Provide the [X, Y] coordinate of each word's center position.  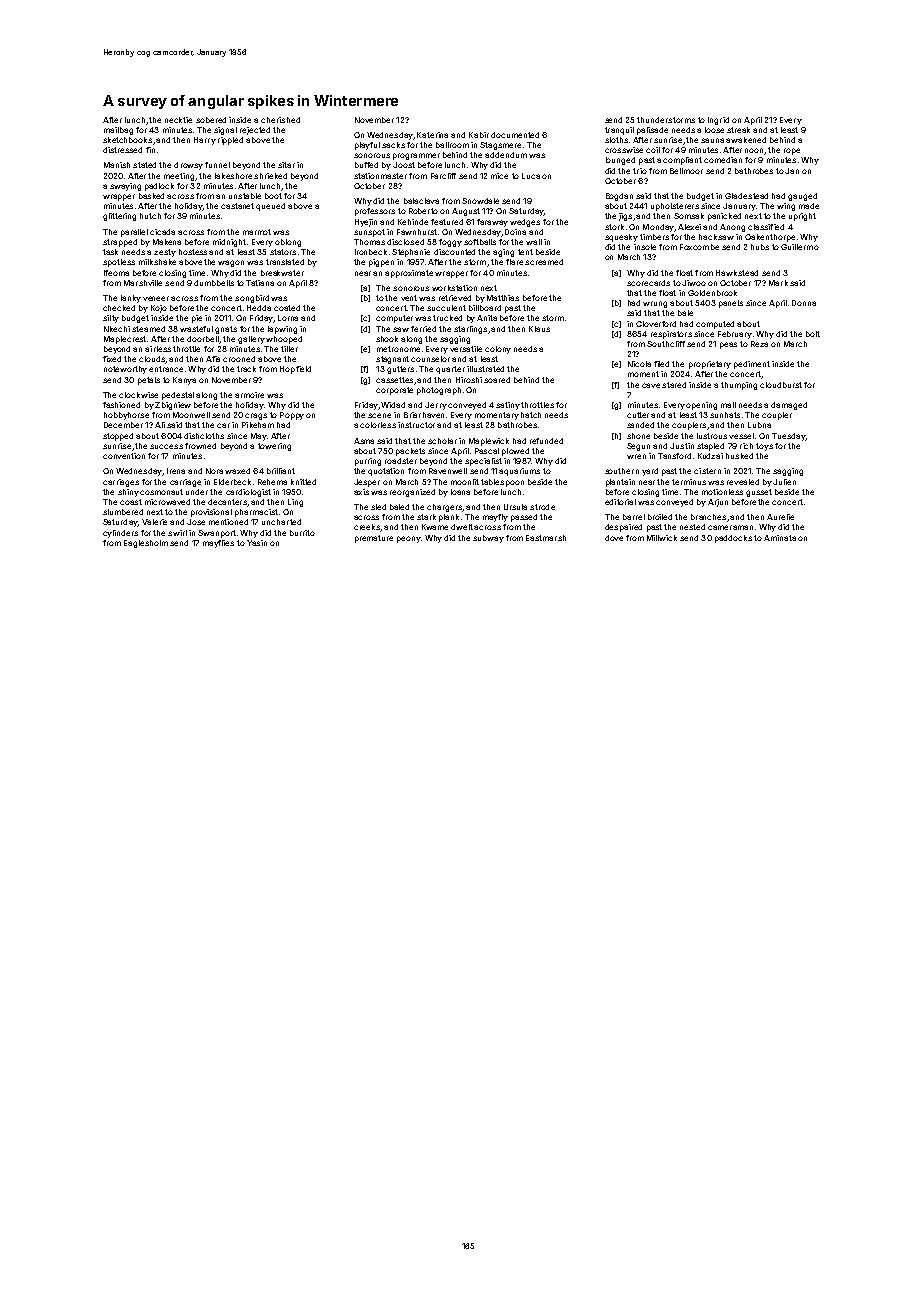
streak [738, 130]
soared [497, 380]
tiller [289, 349]
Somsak [689, 216]
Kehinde [413, 222]
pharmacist [256, 513]
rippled [230, 141]
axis [361, 492]
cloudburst [781, 385]
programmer [416, 156]
